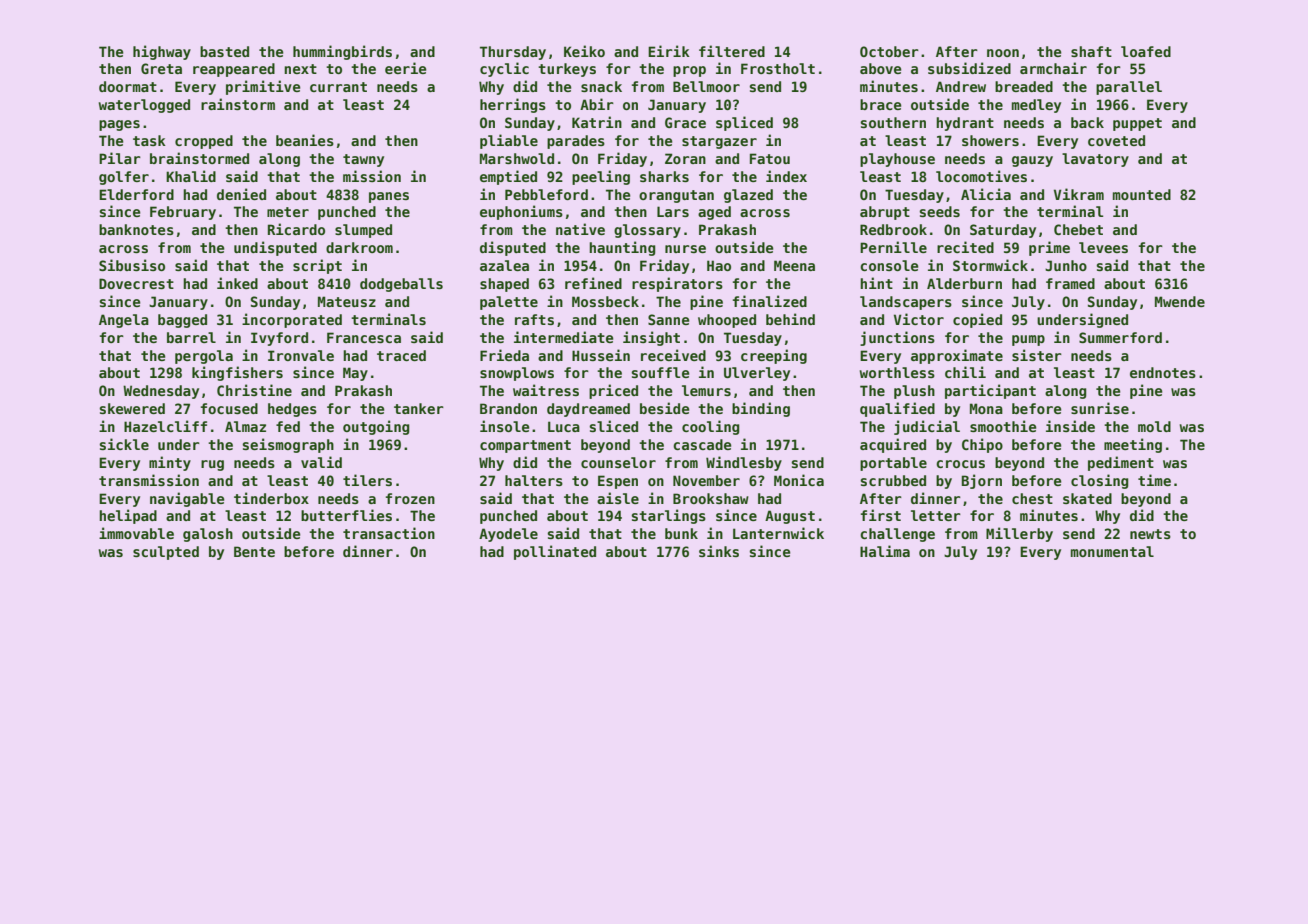 The image size is (1308, 924). I want to click on euphoniums, so click(521, 212).
